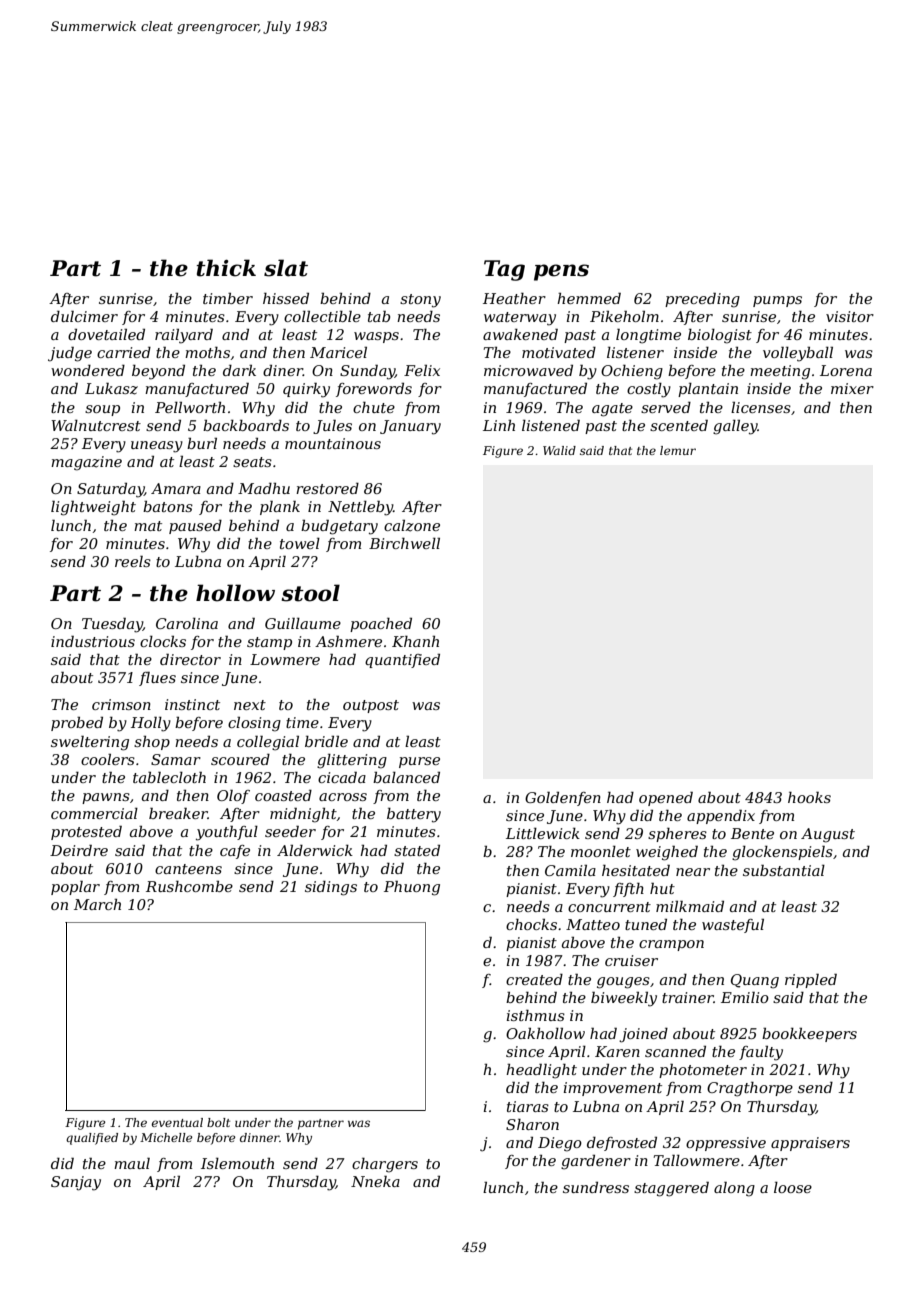 The height and width of the screenshot is (1308, 924). Describe the element at coordinates (218, 1122) in the screenshot. I see `bolt` at that location.
